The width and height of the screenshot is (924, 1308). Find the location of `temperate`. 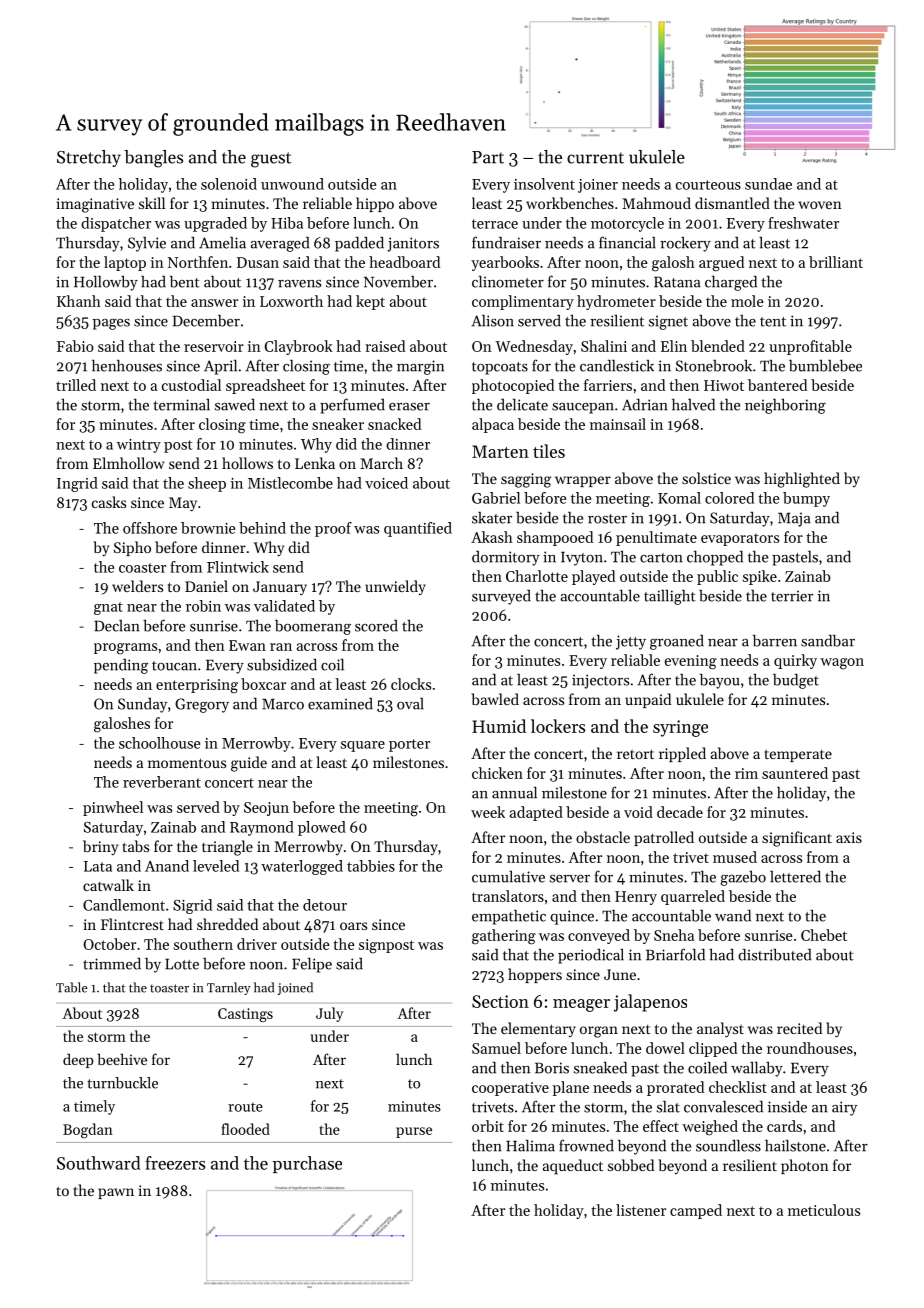

temperate is located at coordinates (798, 755).
